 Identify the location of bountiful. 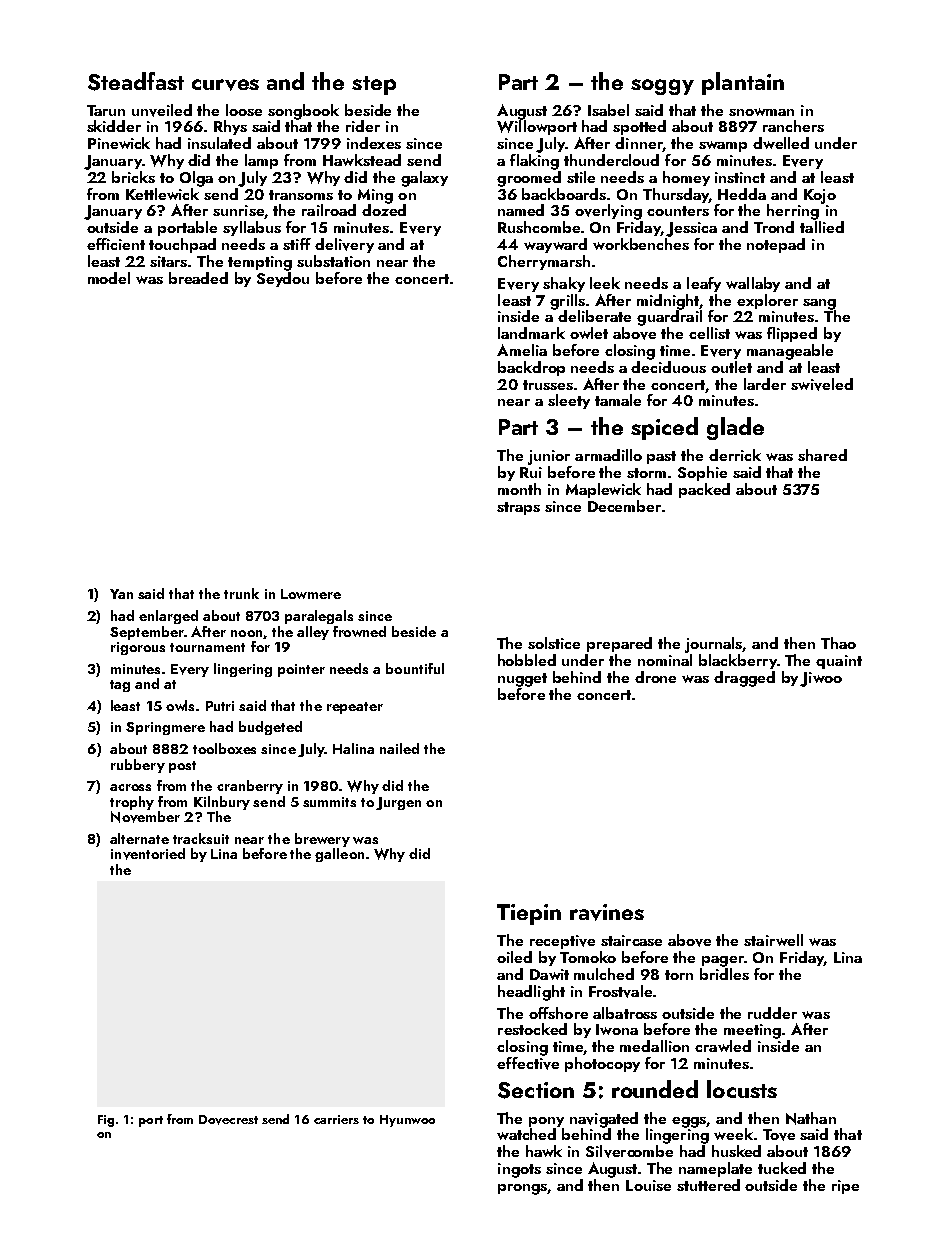
(415, 668).
